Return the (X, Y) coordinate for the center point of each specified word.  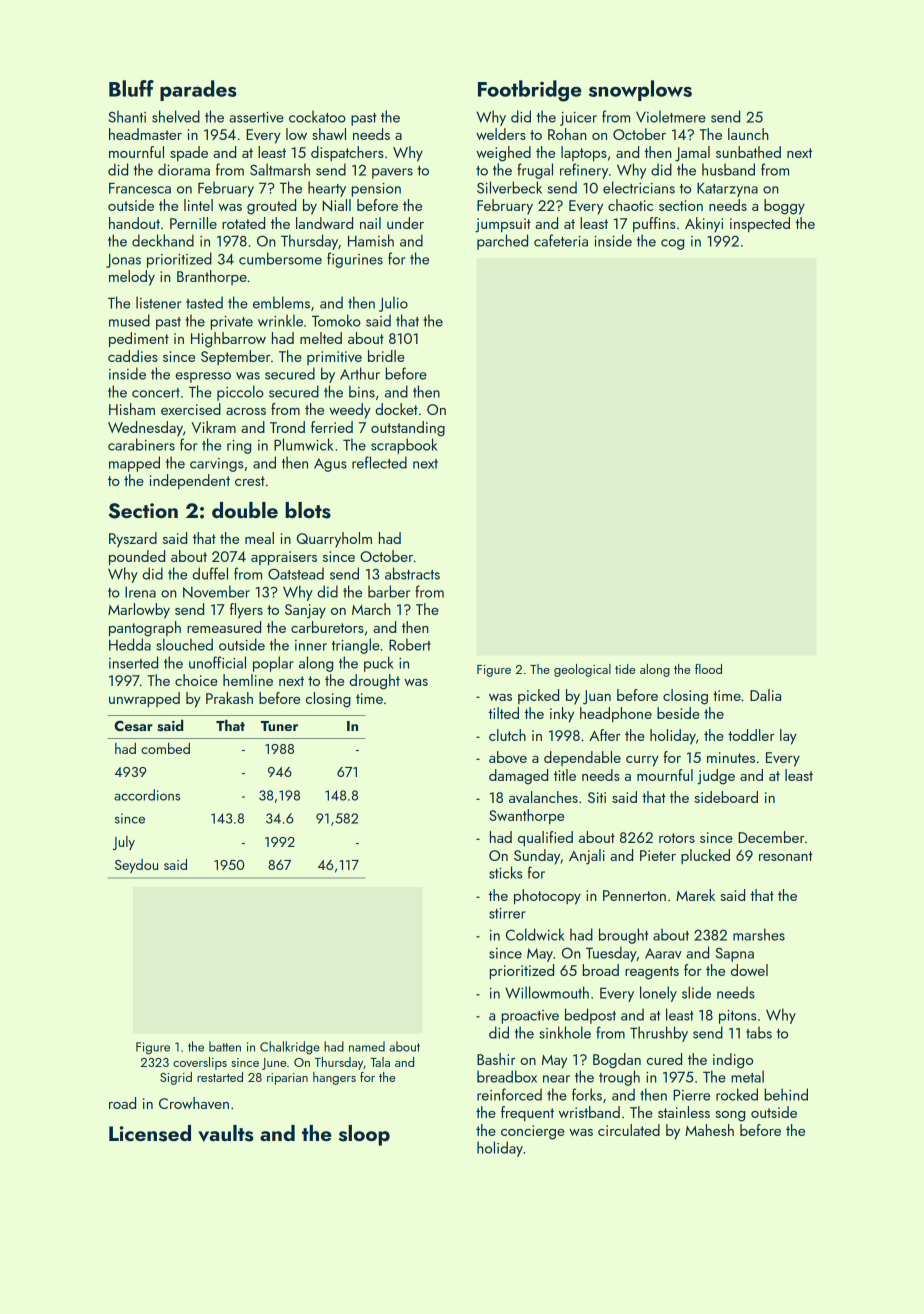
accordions (147, 795)
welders (501, 134)
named (367, 1046)
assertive (256, 117)
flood (708, 669)
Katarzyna (727, 189)
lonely (658, 994)
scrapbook (404, 446)
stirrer (507, 913)
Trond (287, 427)
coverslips (200, 1063)
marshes (759, 934)
